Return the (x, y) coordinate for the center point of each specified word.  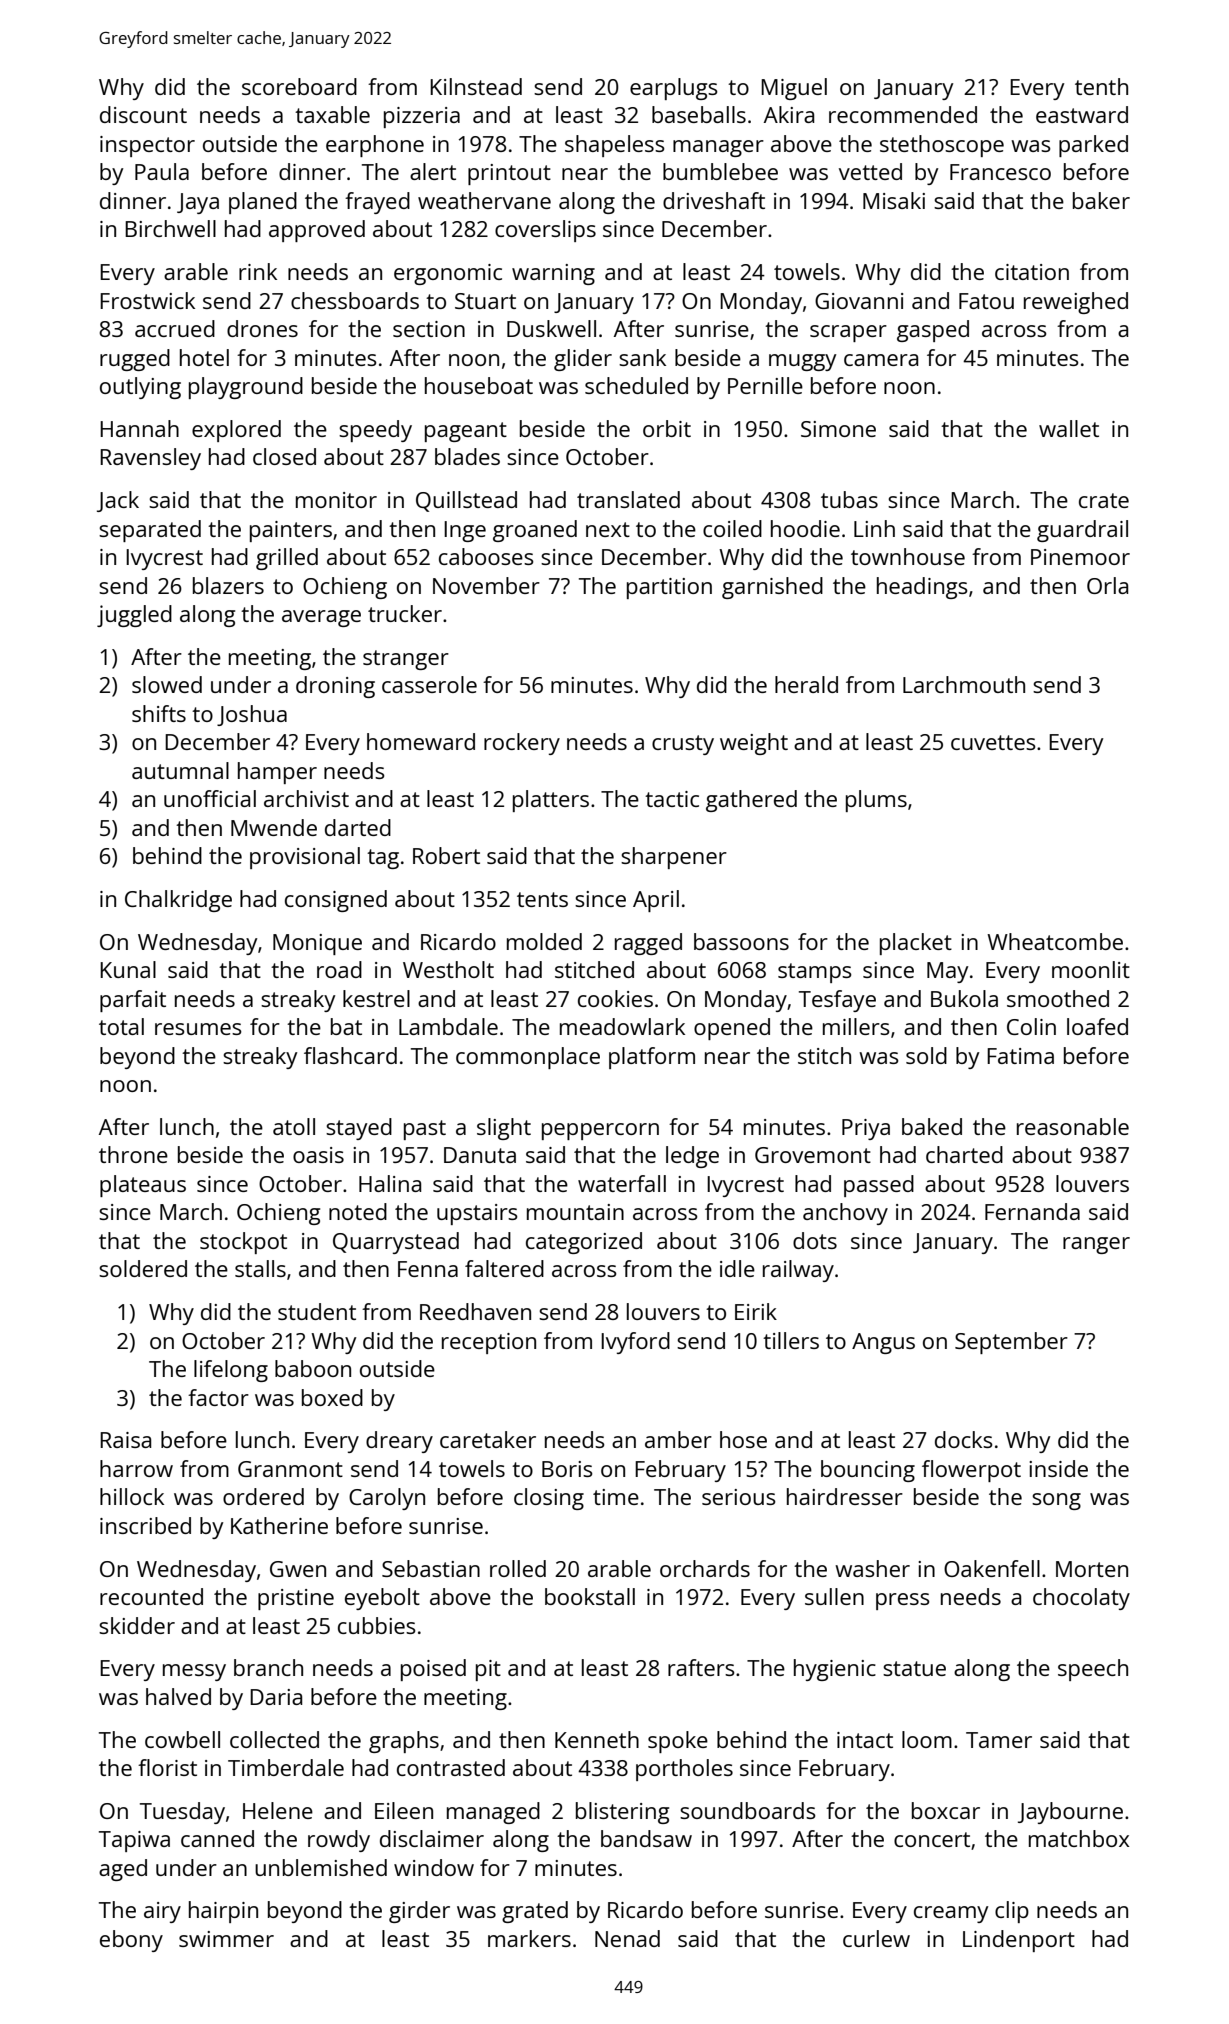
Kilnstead (476, 86)
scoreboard (299, 86)
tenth (1101, 86)
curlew (876, 1938)
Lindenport (1019, 1941)
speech (1093, 1670)
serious (739, 1497)
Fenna (428, 1269)
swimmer (226, 1939)
